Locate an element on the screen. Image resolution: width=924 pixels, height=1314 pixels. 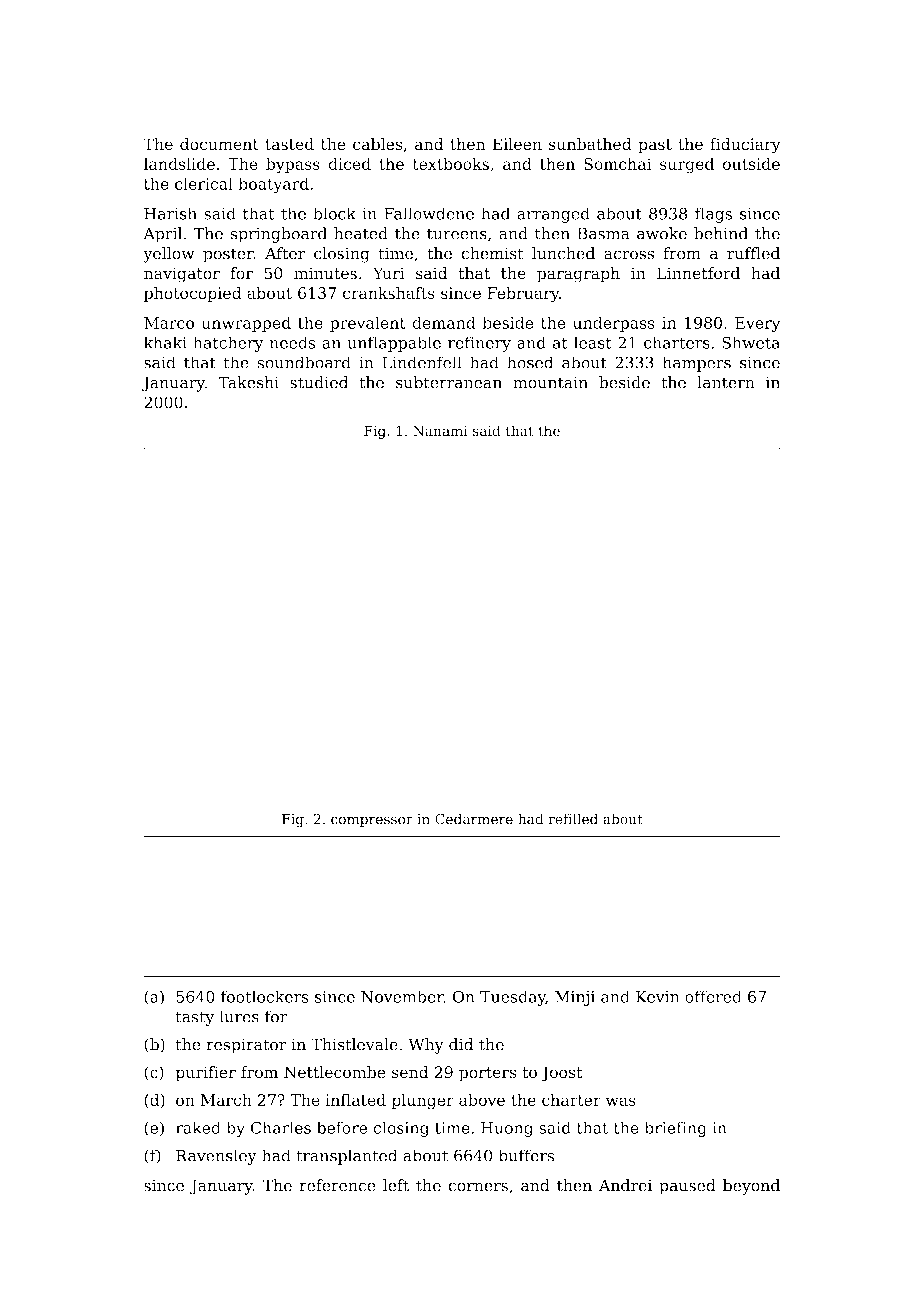
lantern is located at coordinates (726, 382).
